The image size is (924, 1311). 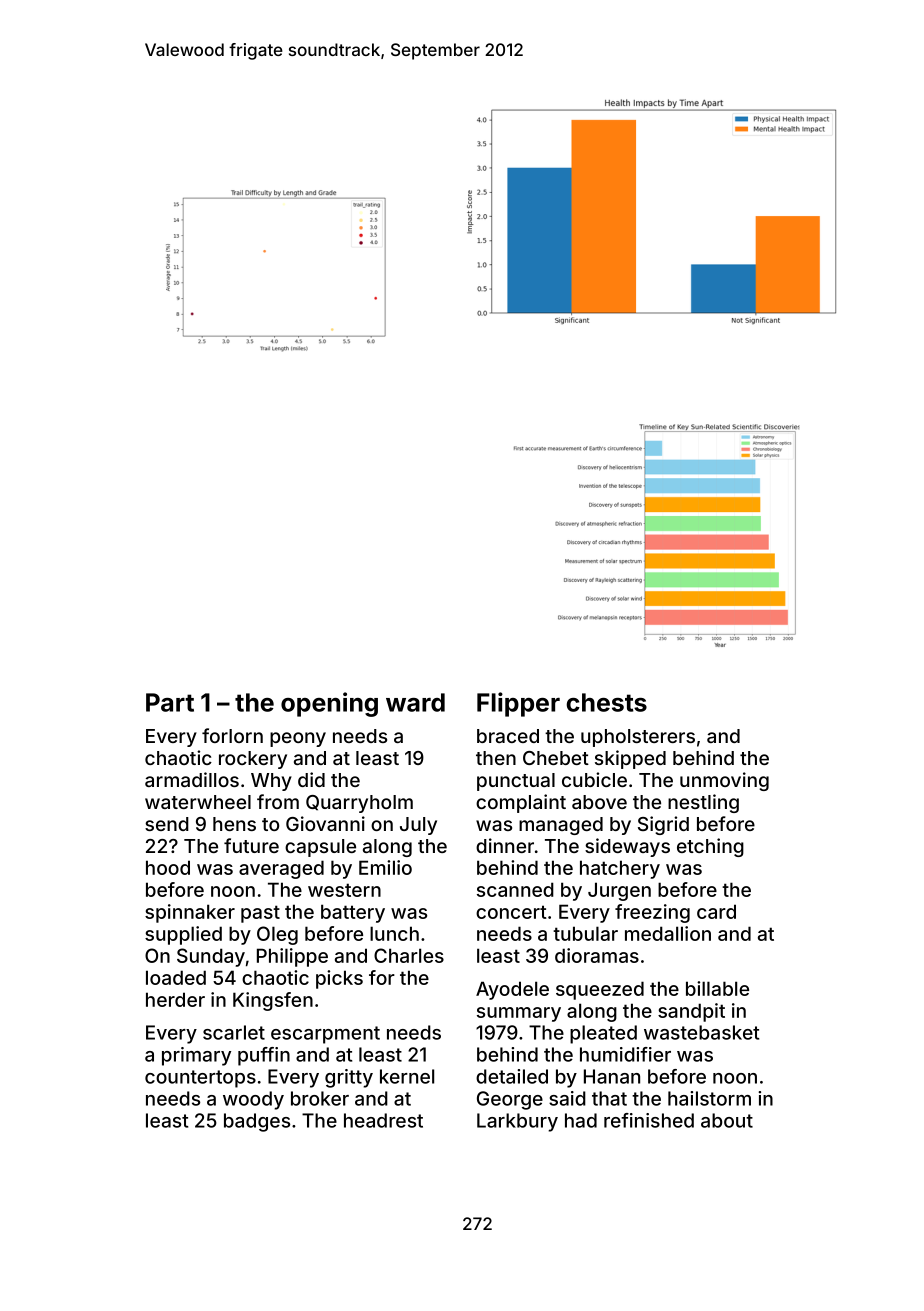 What do you see at coordinates (257, 1122) in the document?
I see `badges` at bounding box center [257, 1122].
